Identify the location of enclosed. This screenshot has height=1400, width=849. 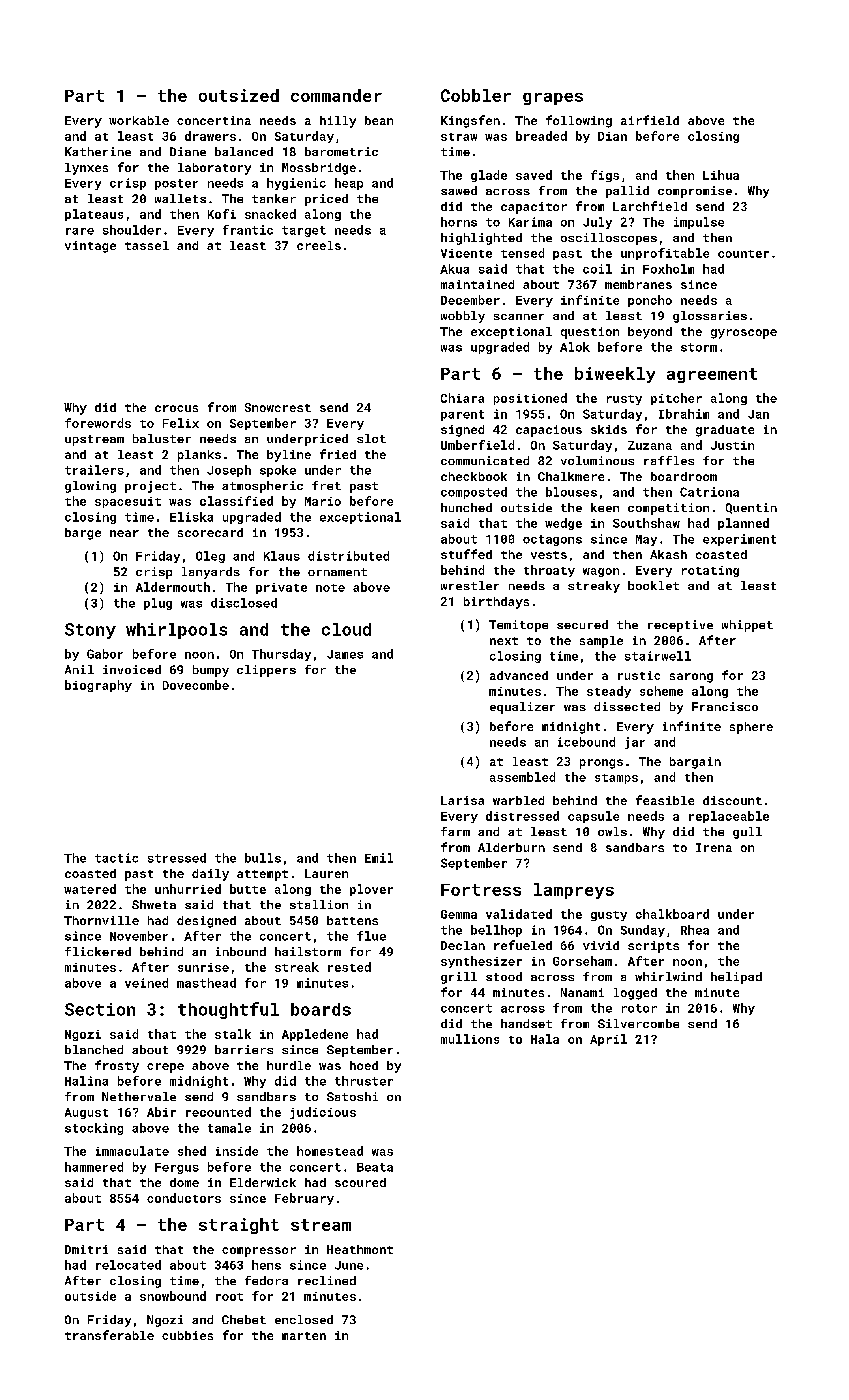
(304, 1319).
